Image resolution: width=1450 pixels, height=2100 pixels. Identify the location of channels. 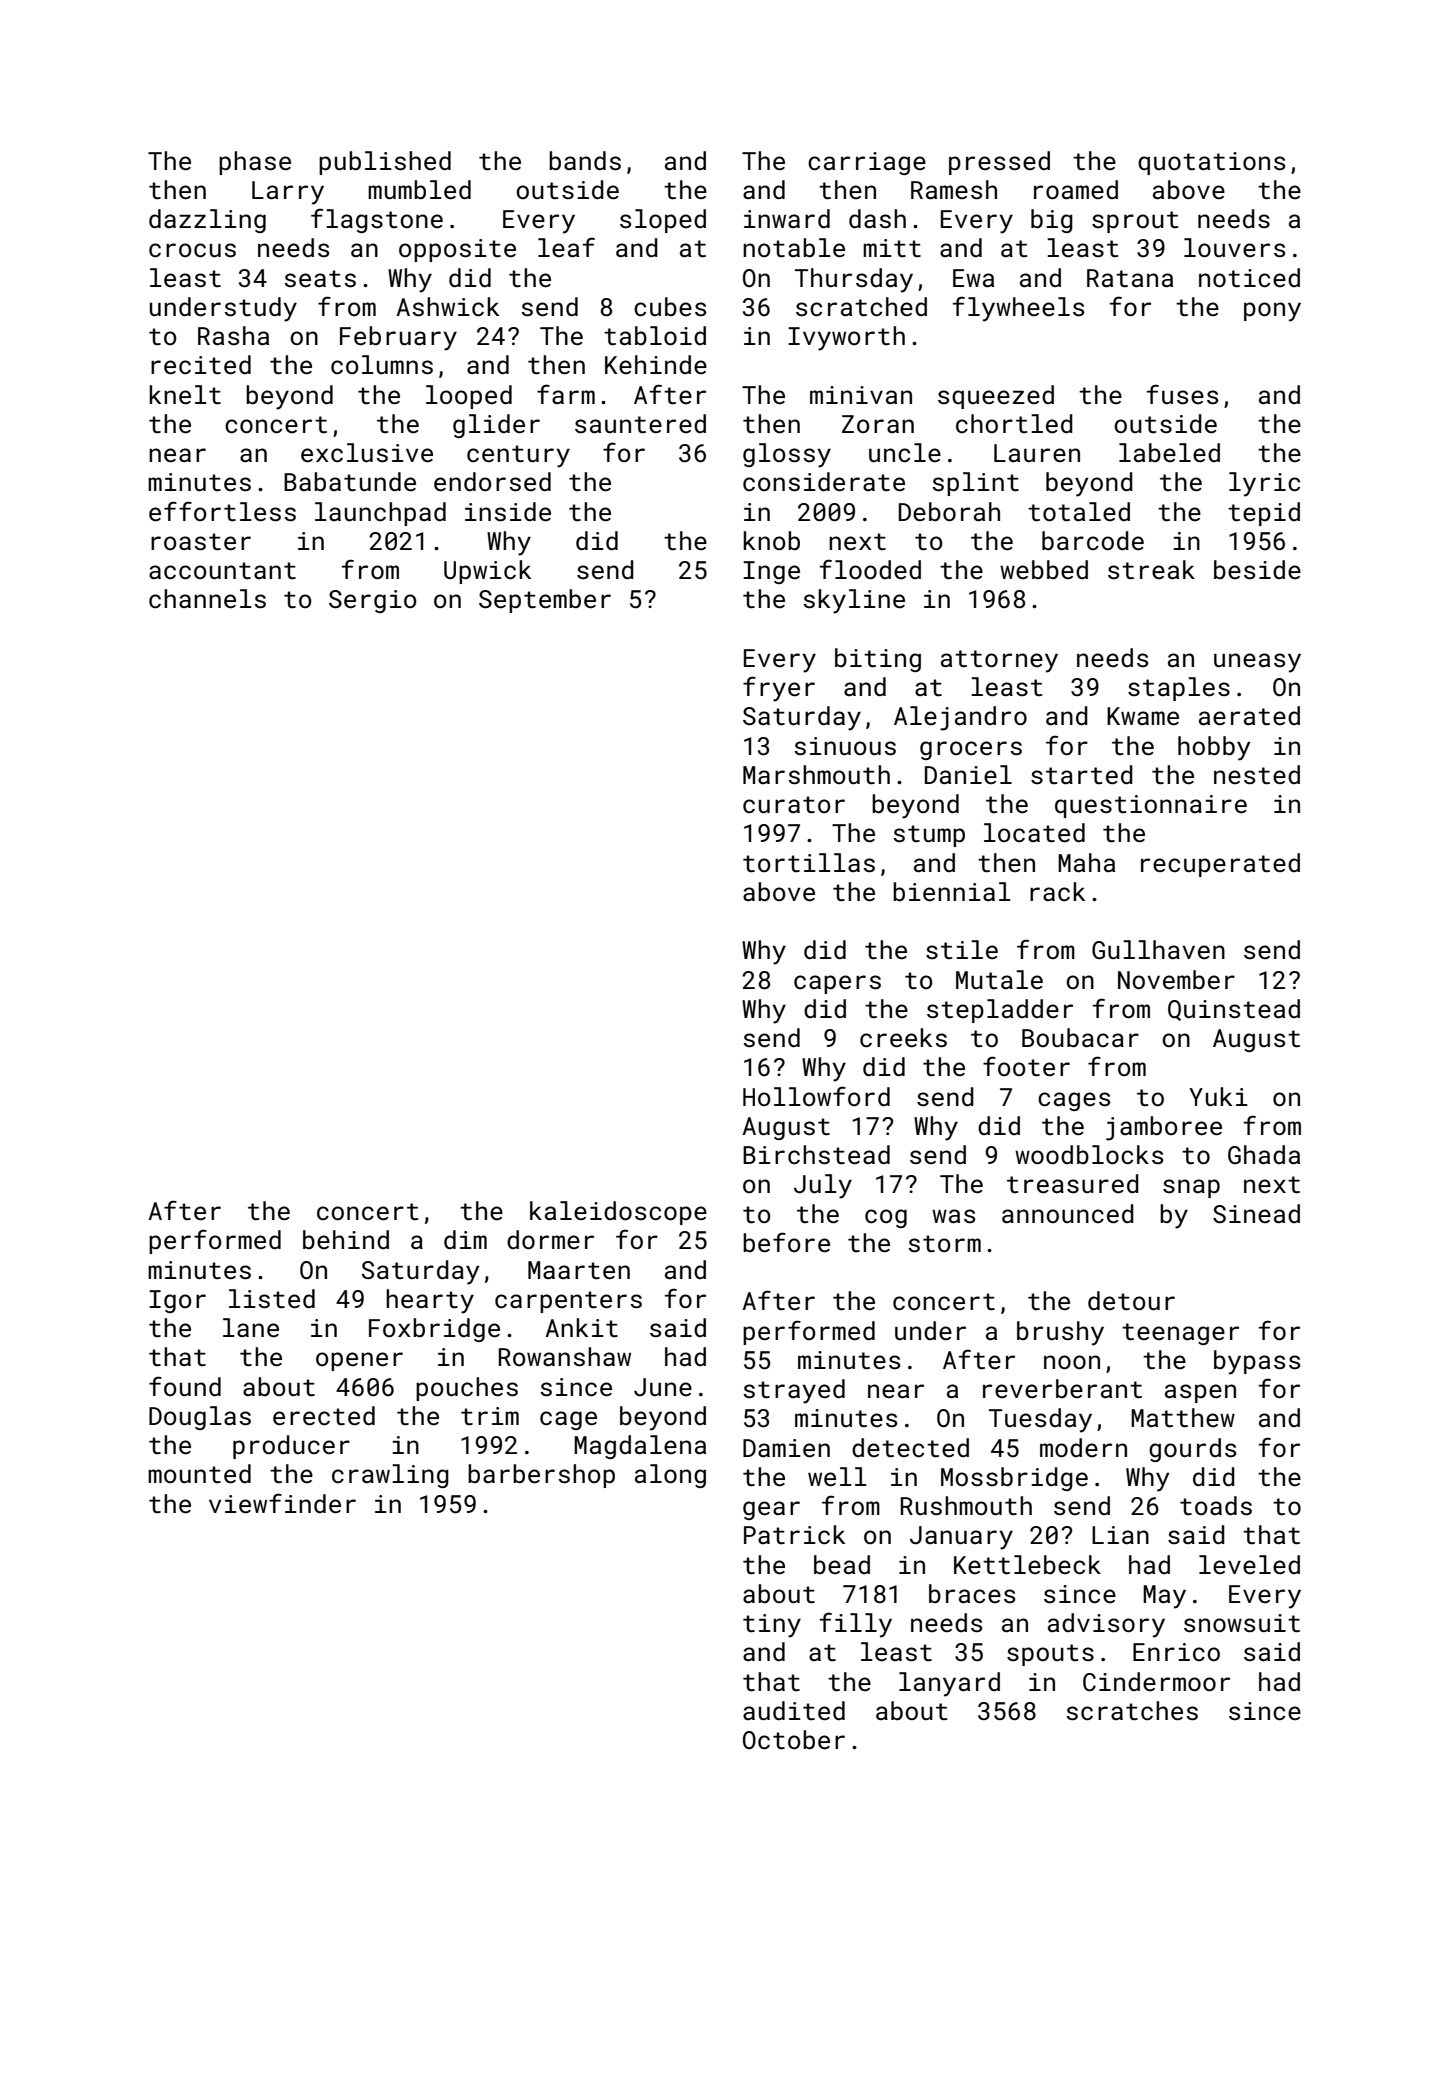
(207, 599).
